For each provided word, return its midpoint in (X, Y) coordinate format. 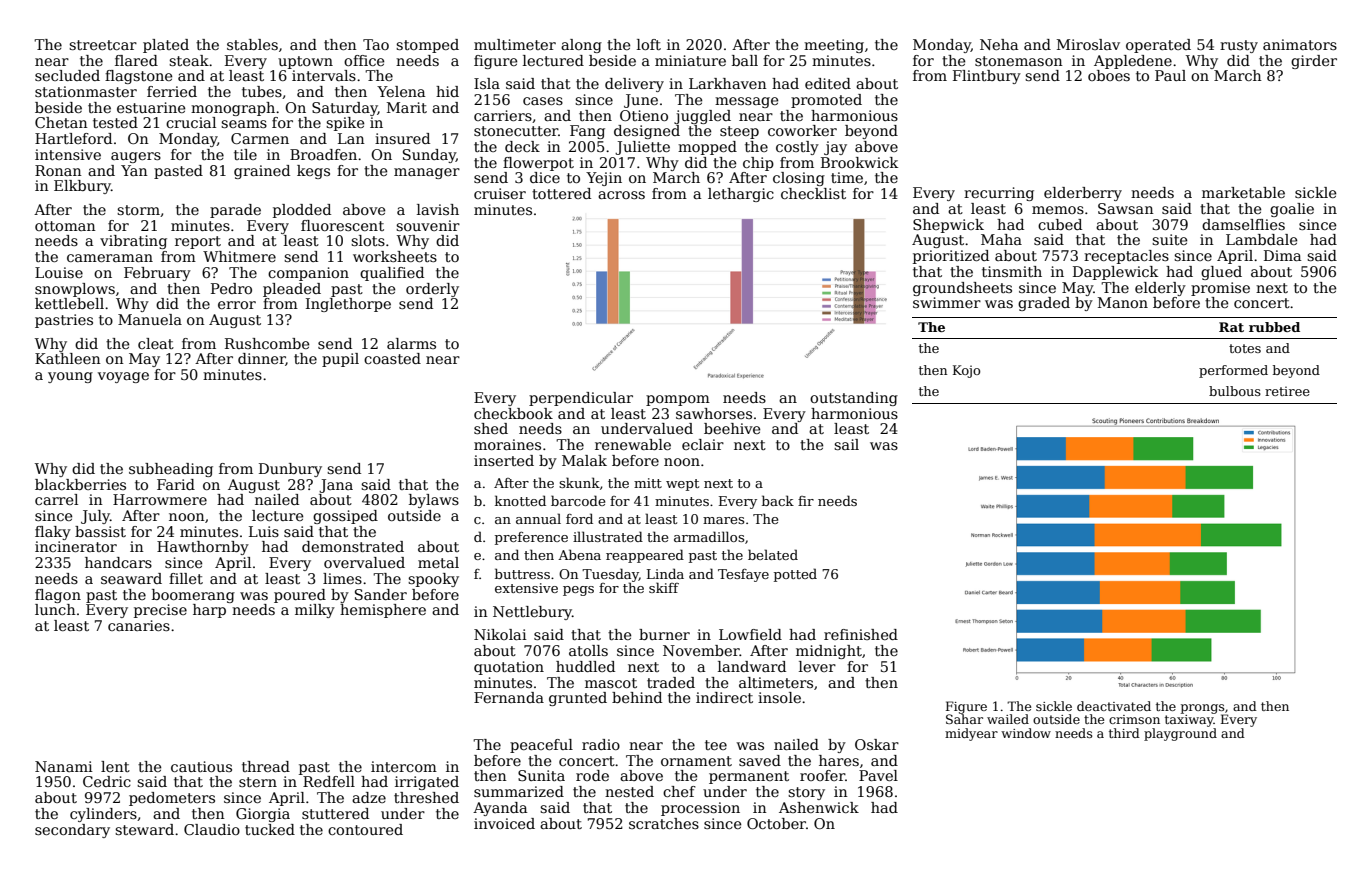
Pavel (878, 775)
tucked (270, 829)
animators (1300, 44)
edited (828, 83)
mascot (611, 683)
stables (252, 44)
